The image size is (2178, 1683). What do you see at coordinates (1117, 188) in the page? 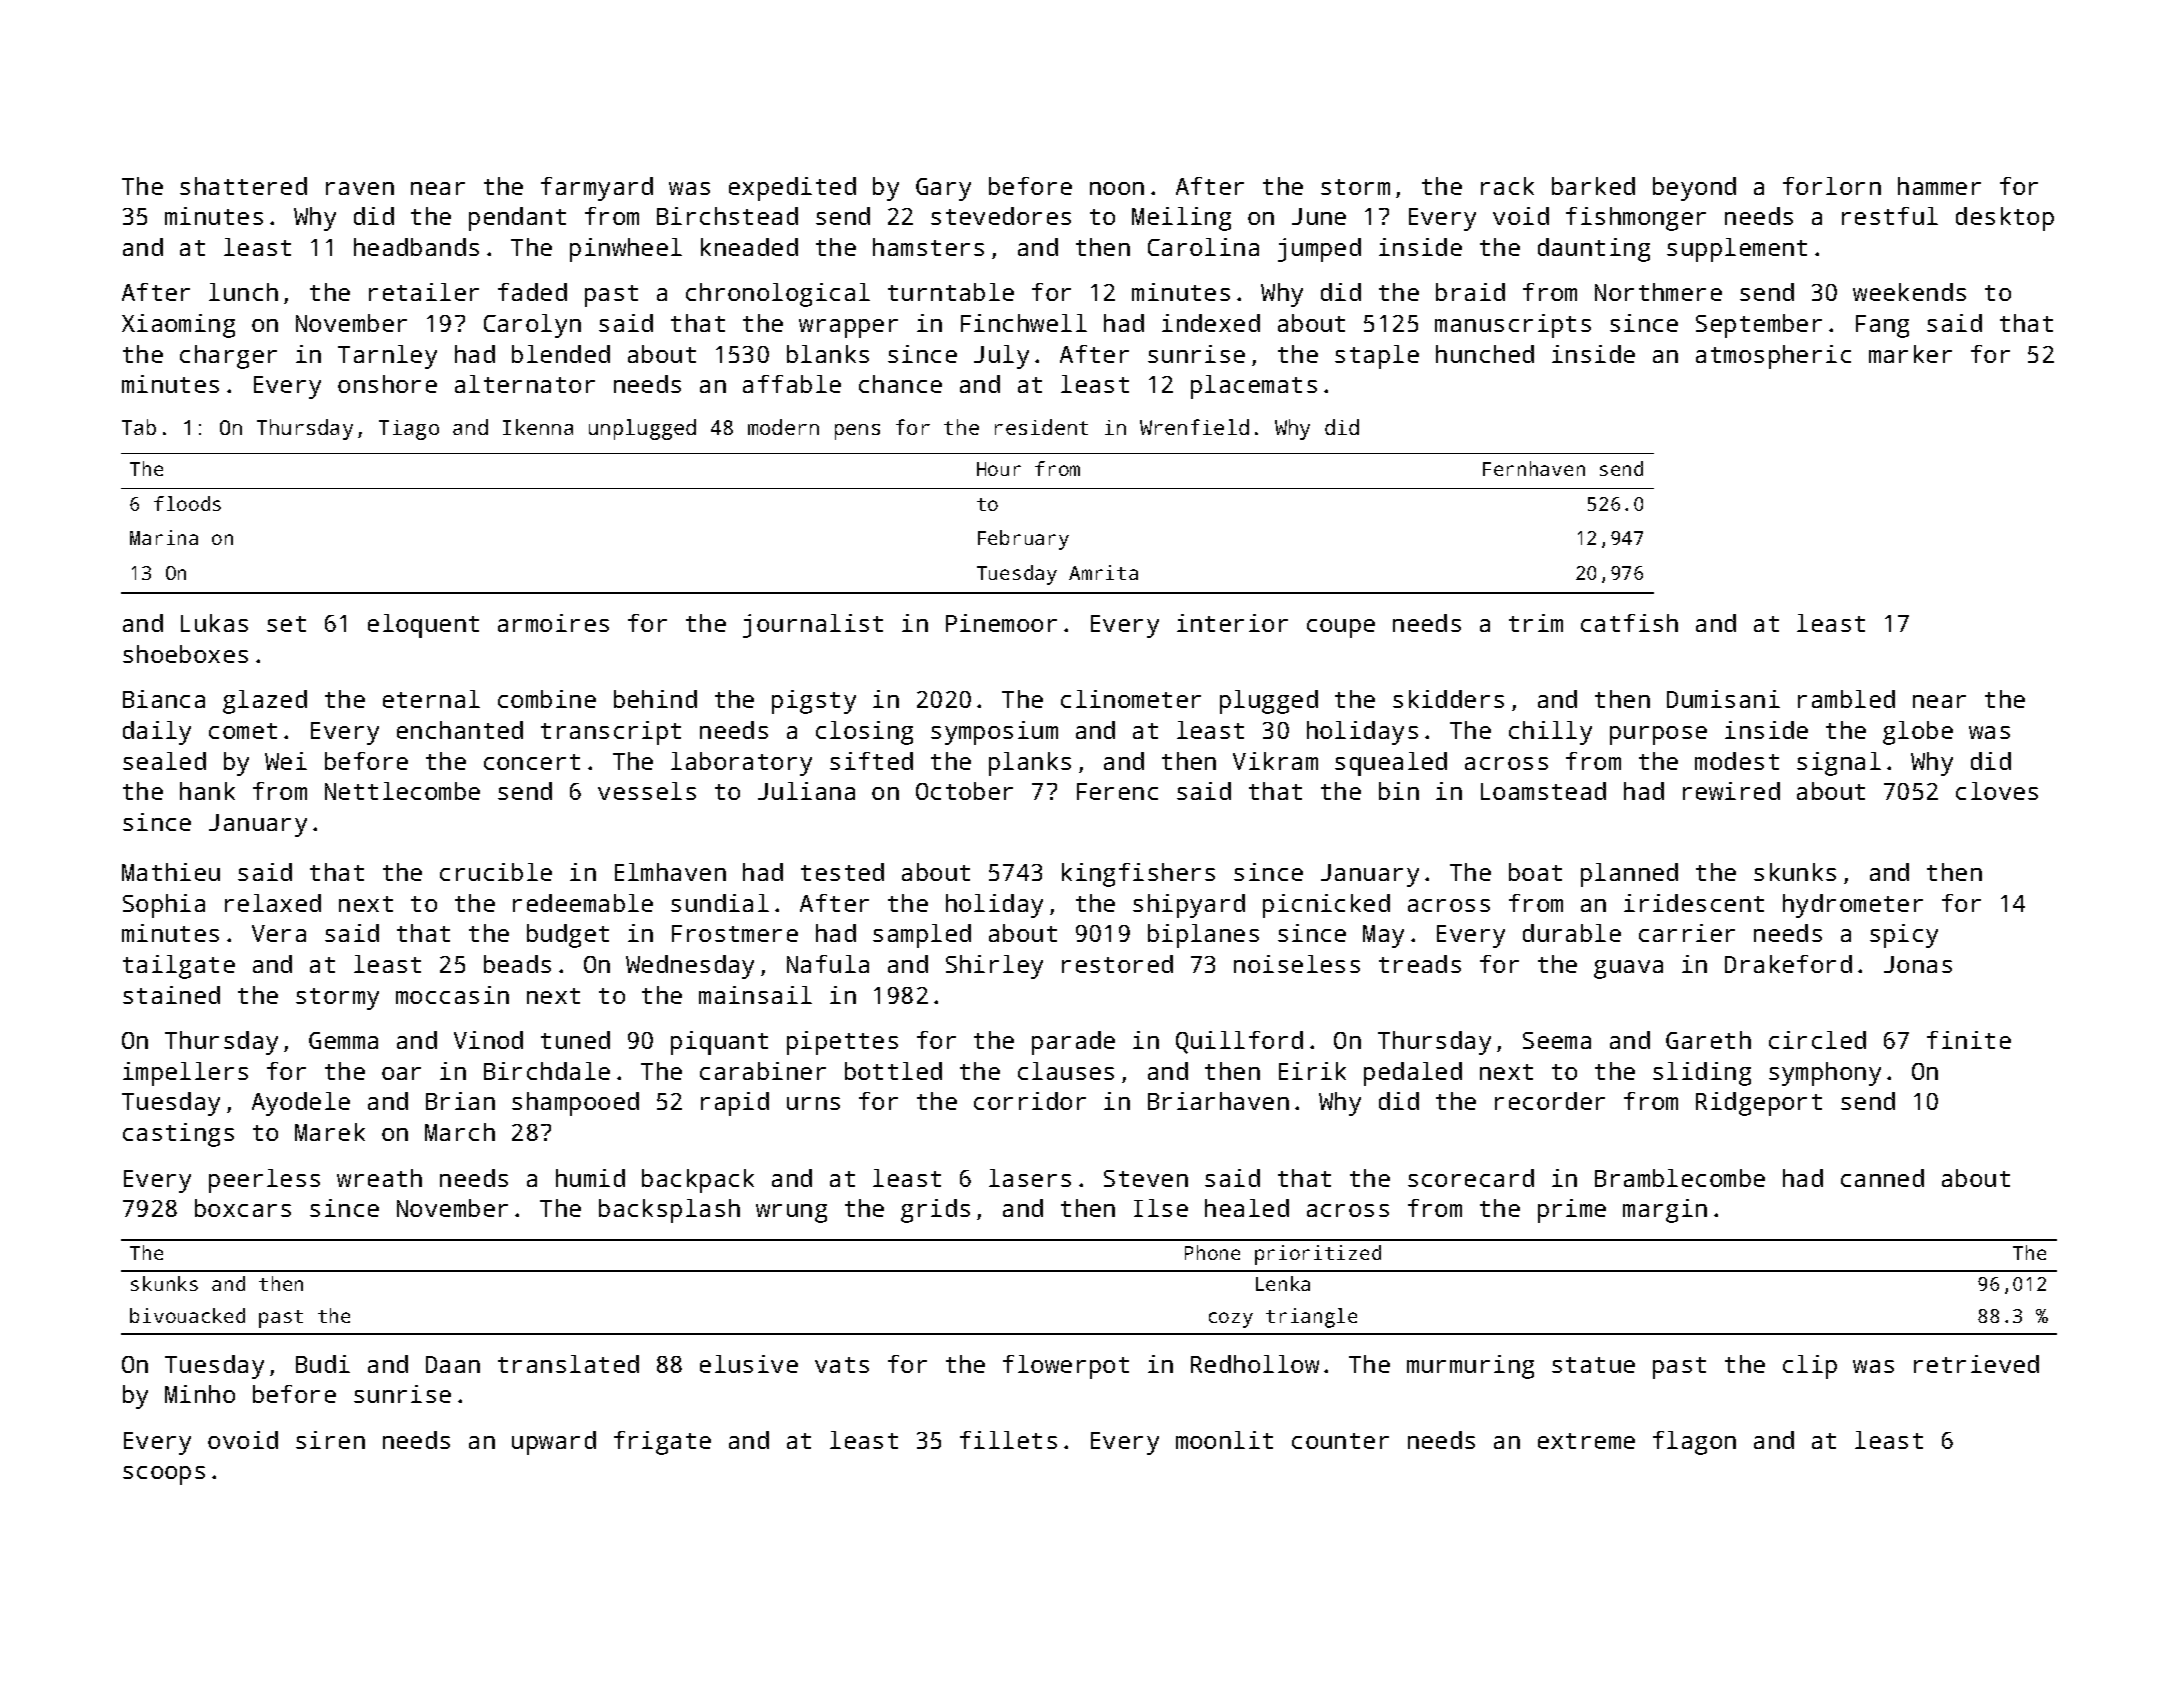
I see `noon` at bounding box center [1117, 188].
